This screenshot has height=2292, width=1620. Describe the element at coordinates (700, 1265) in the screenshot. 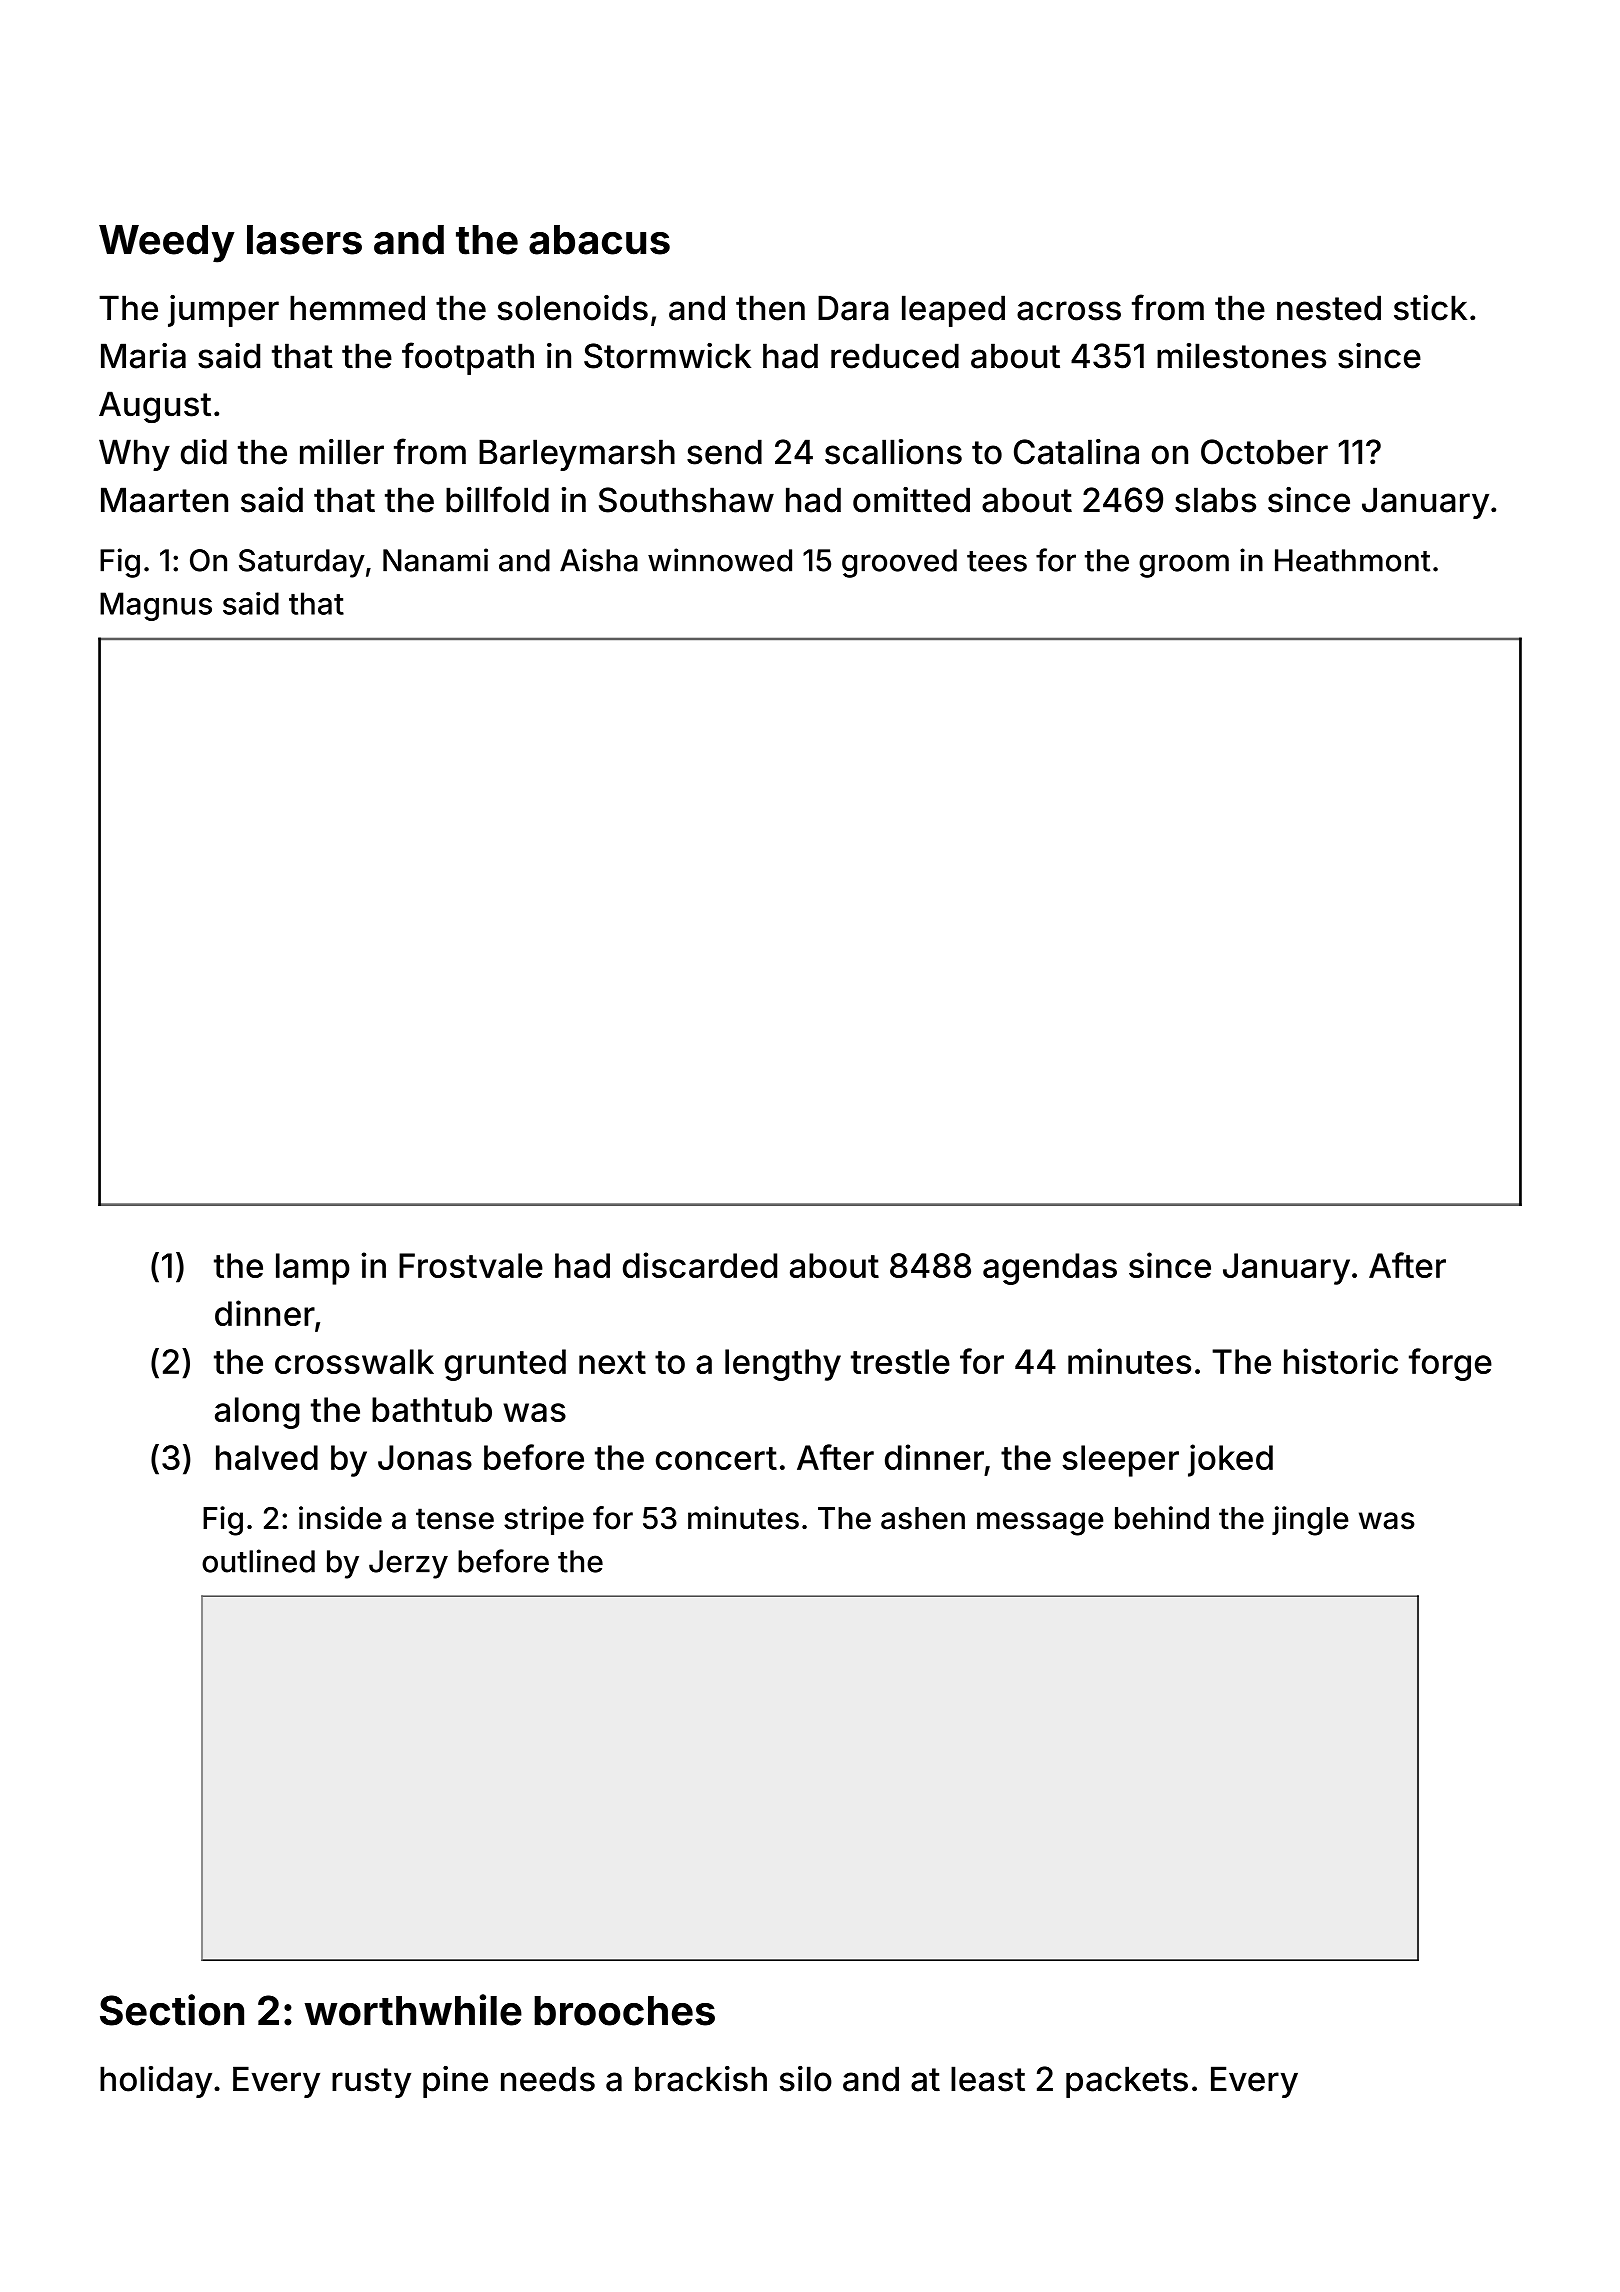

I see `discarded` at that location.
